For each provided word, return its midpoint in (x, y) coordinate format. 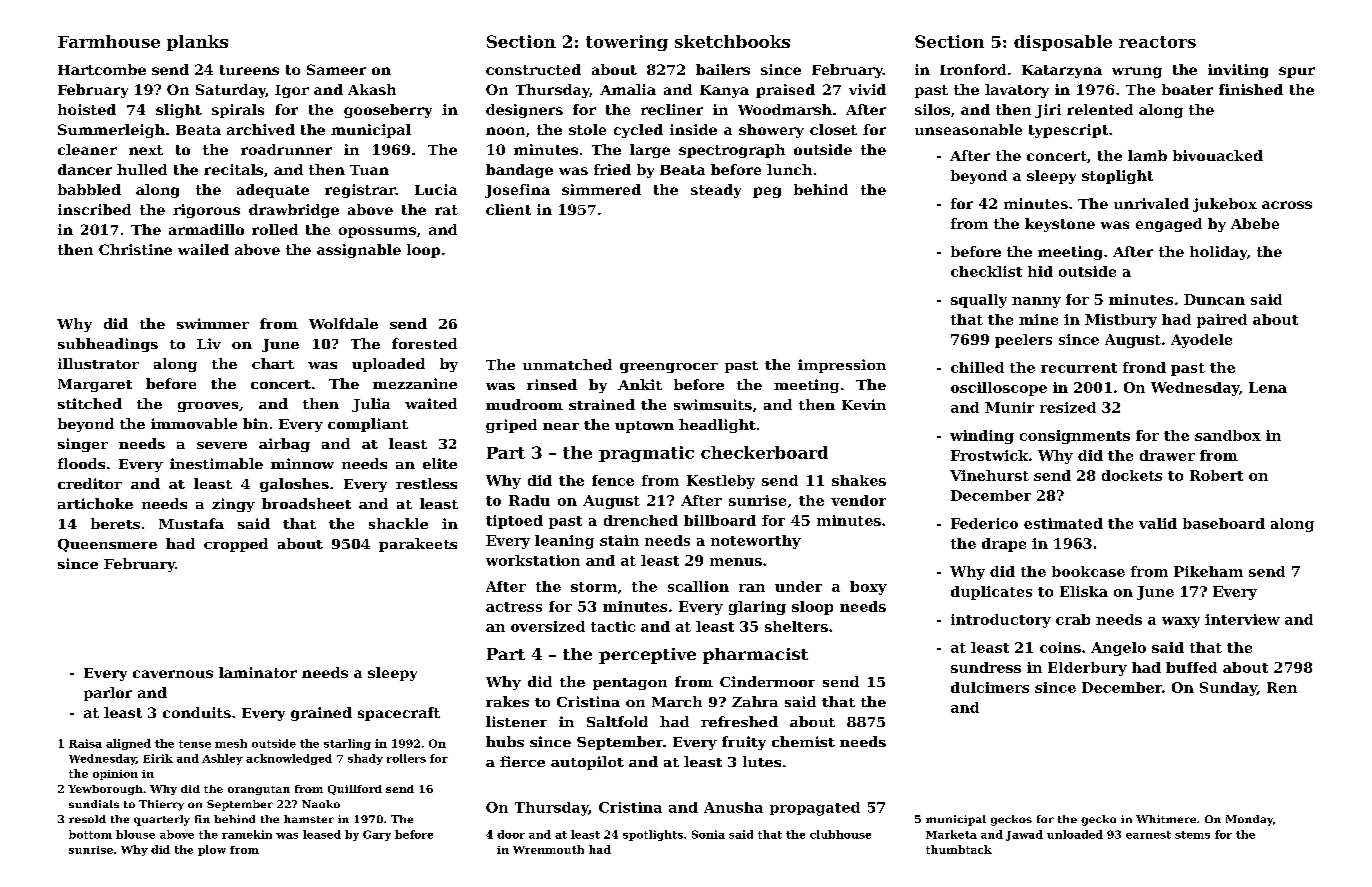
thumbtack (959, 849)
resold (87, 819)
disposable (1063, 43)
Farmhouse (109, 41)
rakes (507, 701)
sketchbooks (732, 41)
